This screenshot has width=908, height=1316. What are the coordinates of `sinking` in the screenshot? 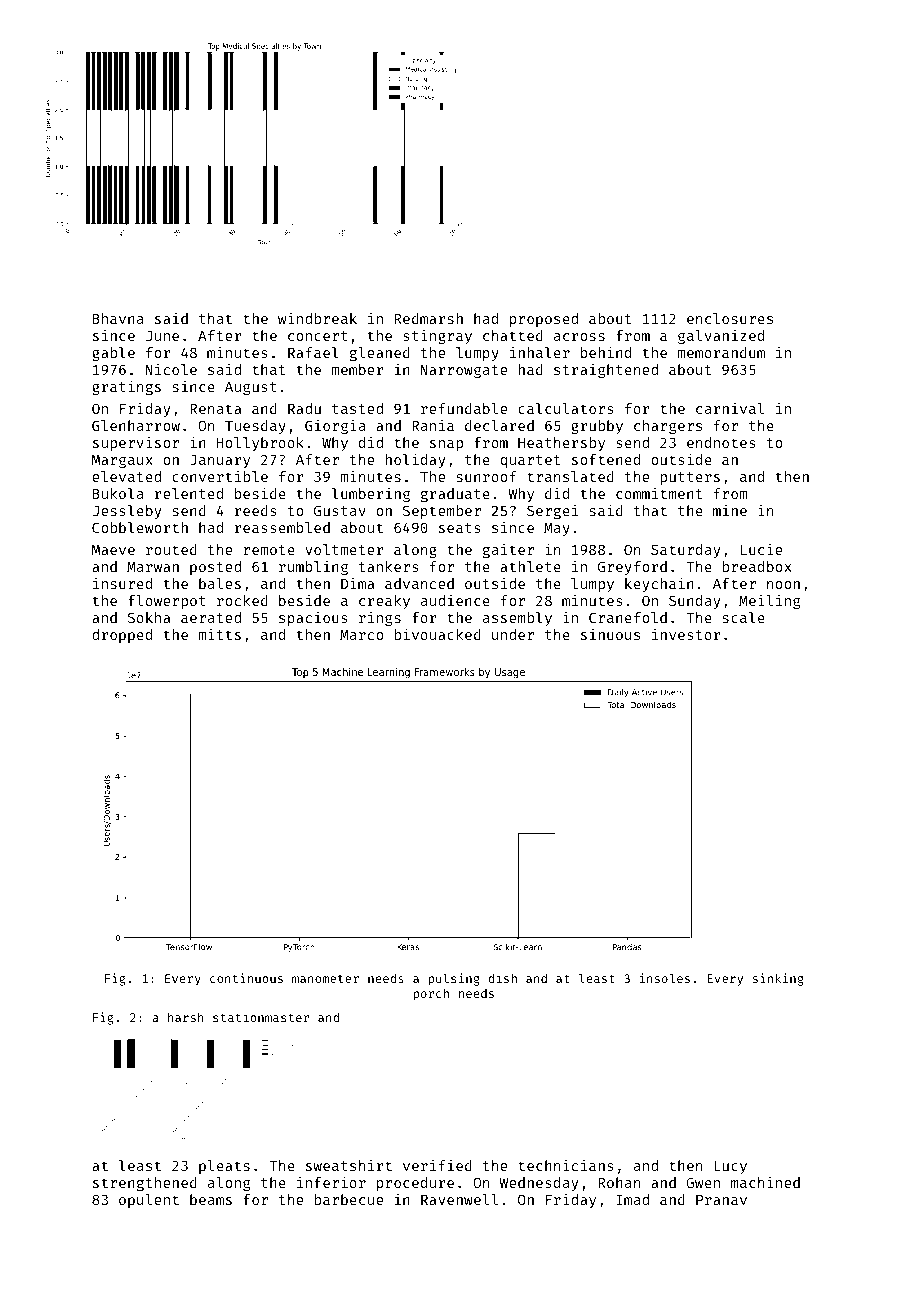 It's located at (778, 979).
